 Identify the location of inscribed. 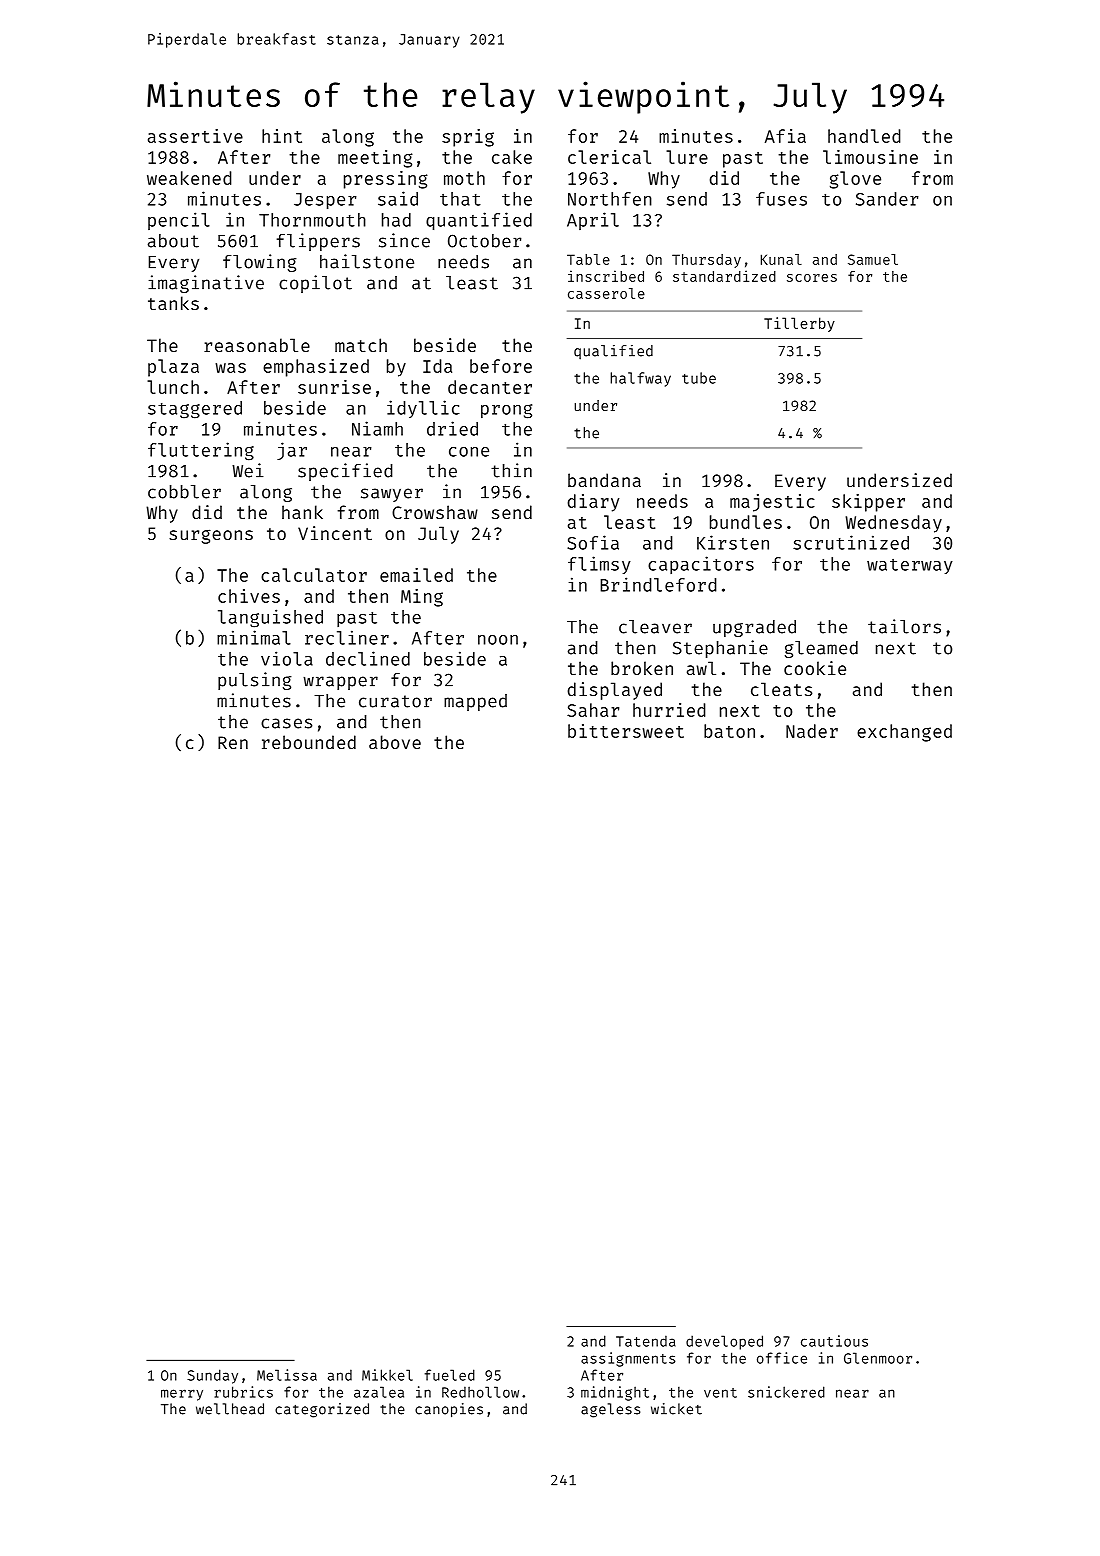
(606, 276).
